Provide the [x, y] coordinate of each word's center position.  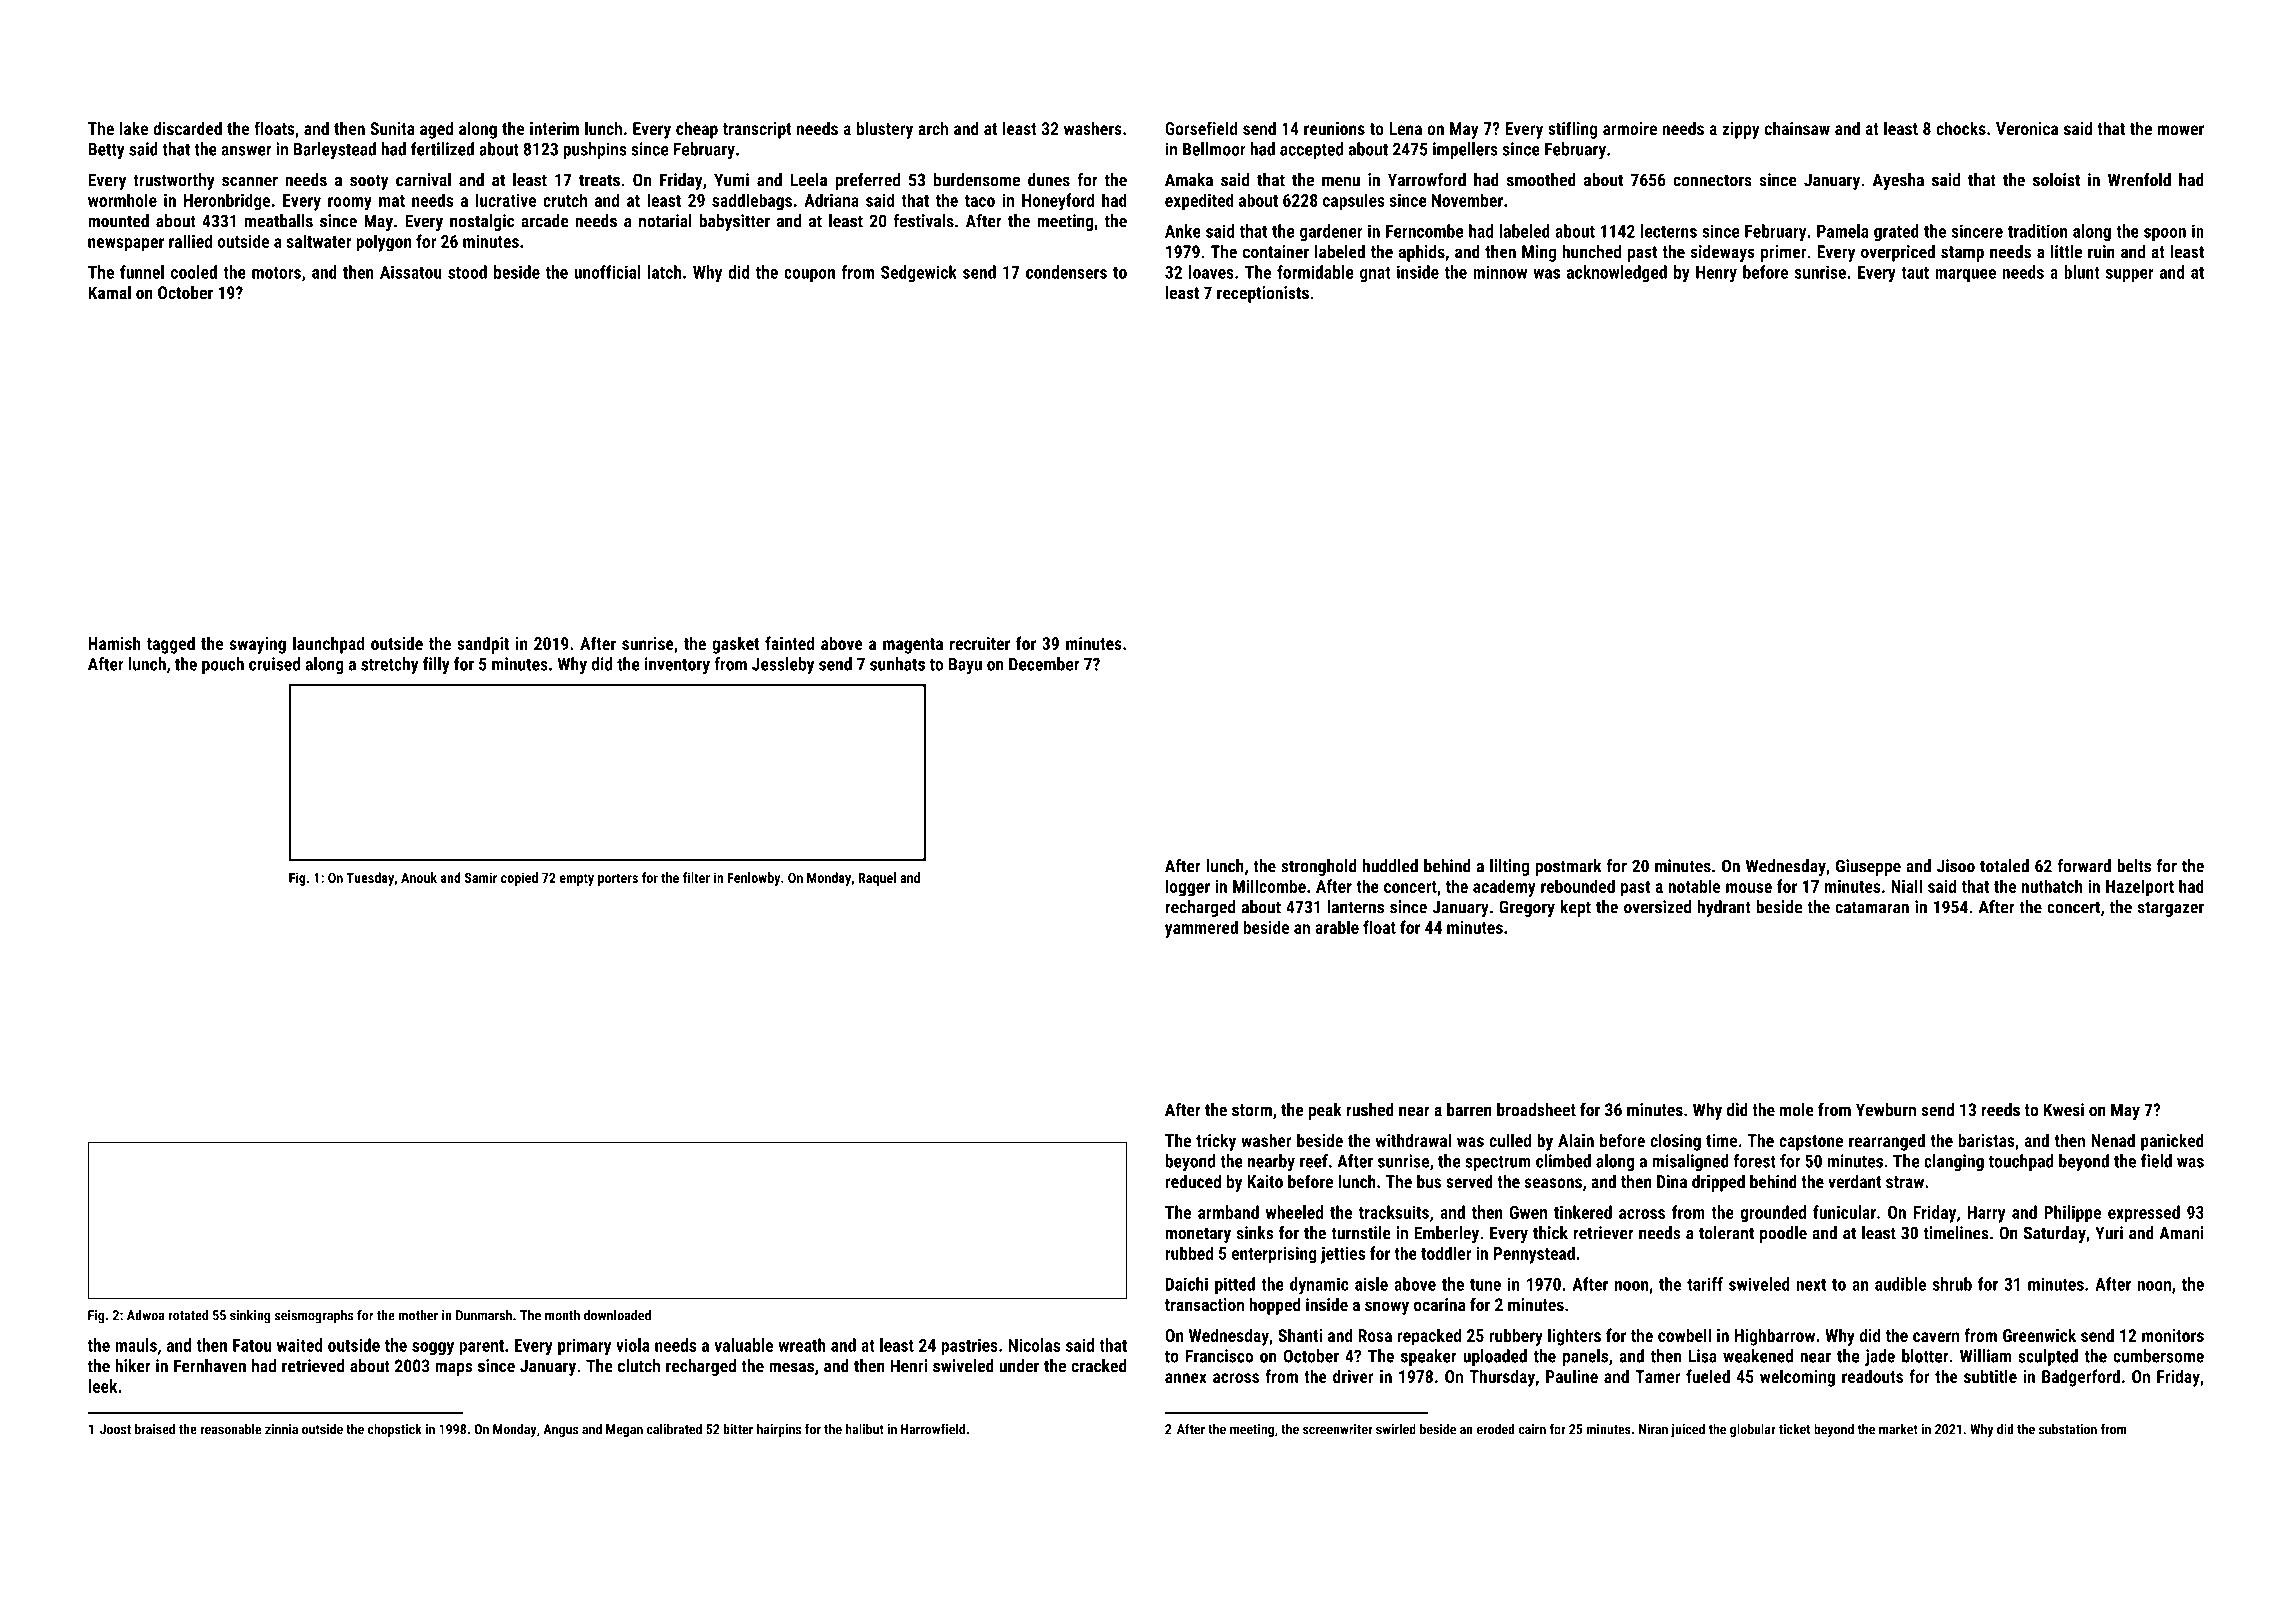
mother [418, 1315]
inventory [677, 665]
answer [246, 151]
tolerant [1726, 1233]
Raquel [877, 879]
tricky [1216, 1142]
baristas [1986, 1140]
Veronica [2027, 128]
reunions [1334, 128]
